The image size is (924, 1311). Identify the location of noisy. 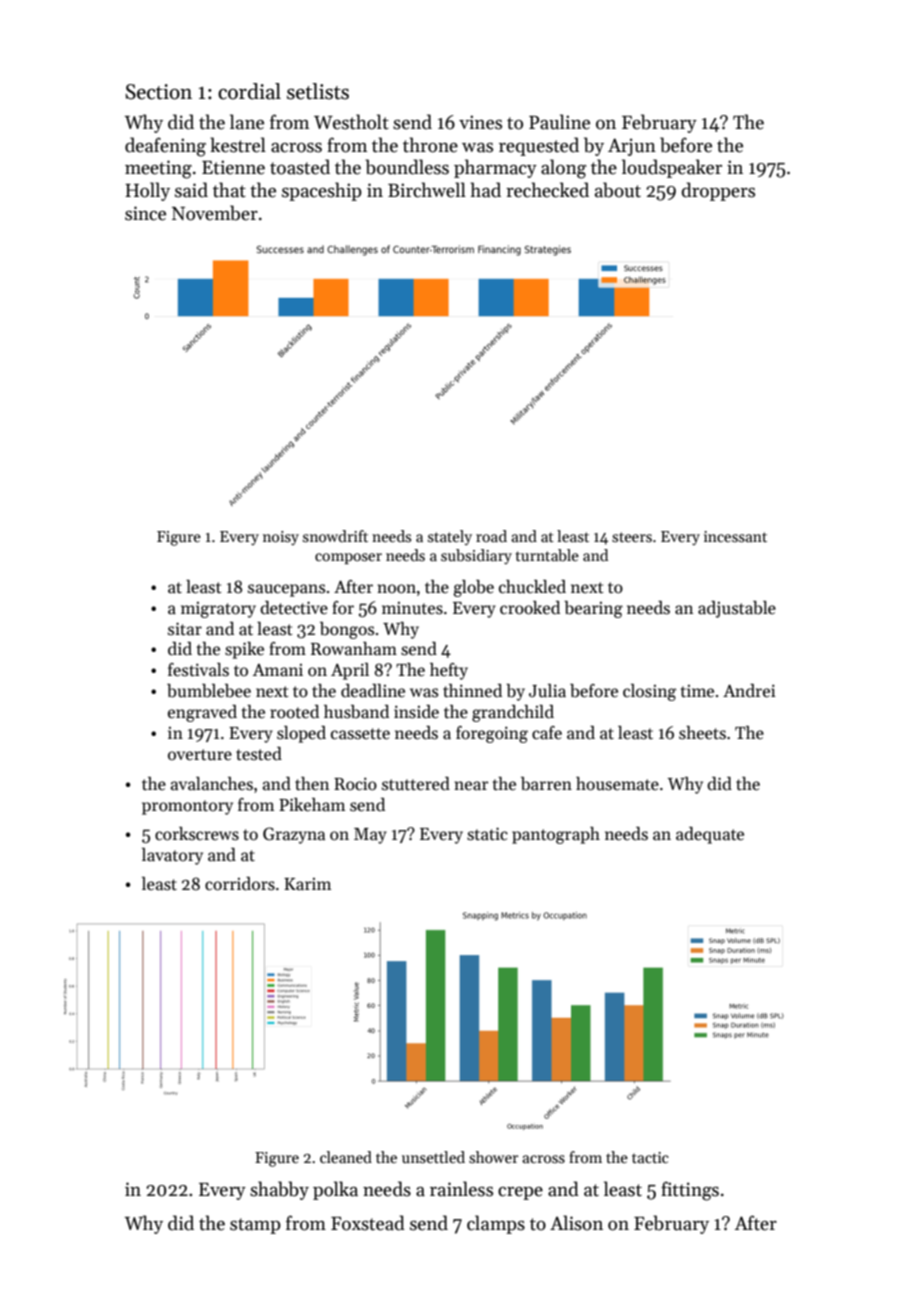
(281, 538).
